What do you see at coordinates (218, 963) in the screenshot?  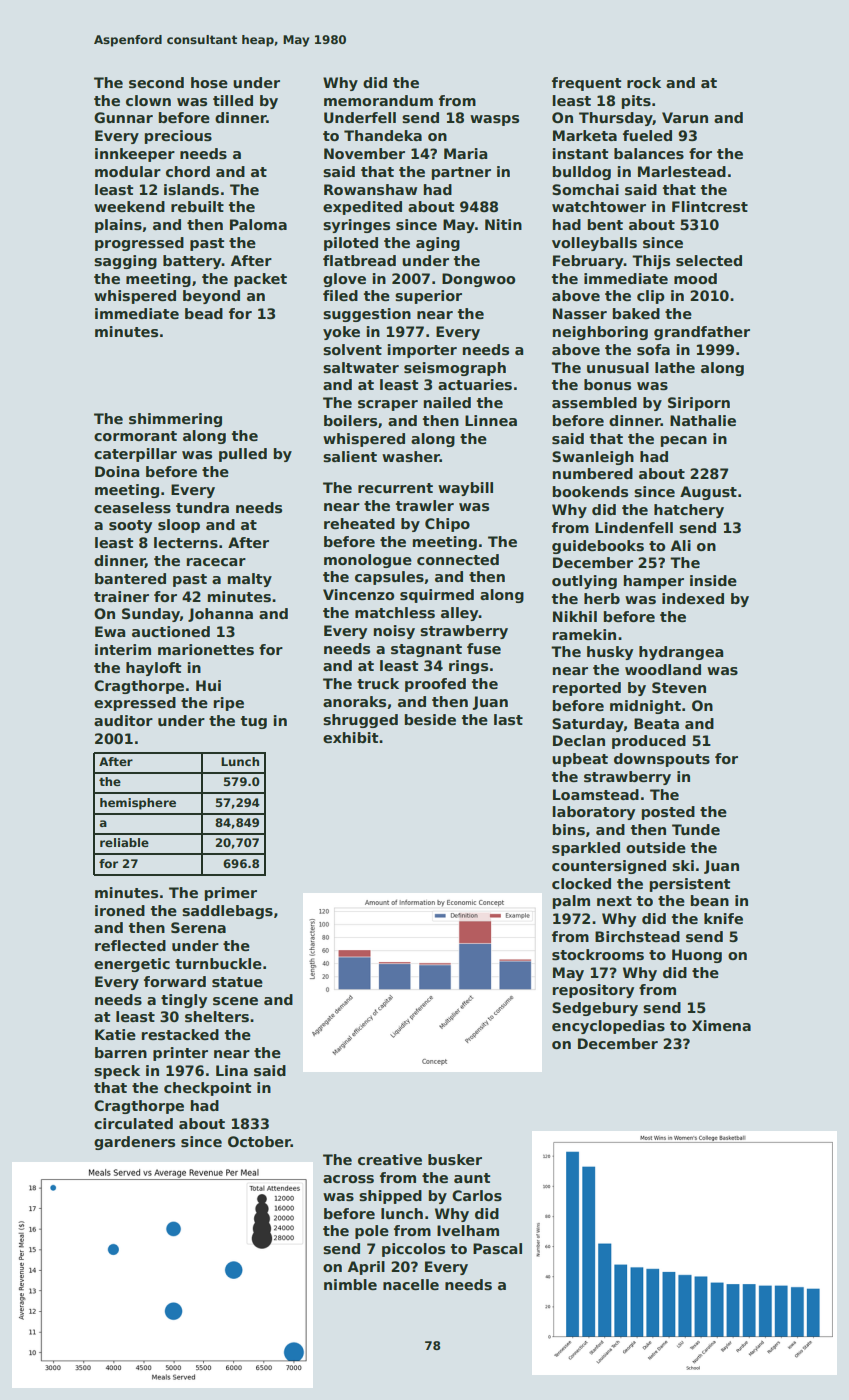 I see `turnbuckle` at bounding box center [218, 963].
